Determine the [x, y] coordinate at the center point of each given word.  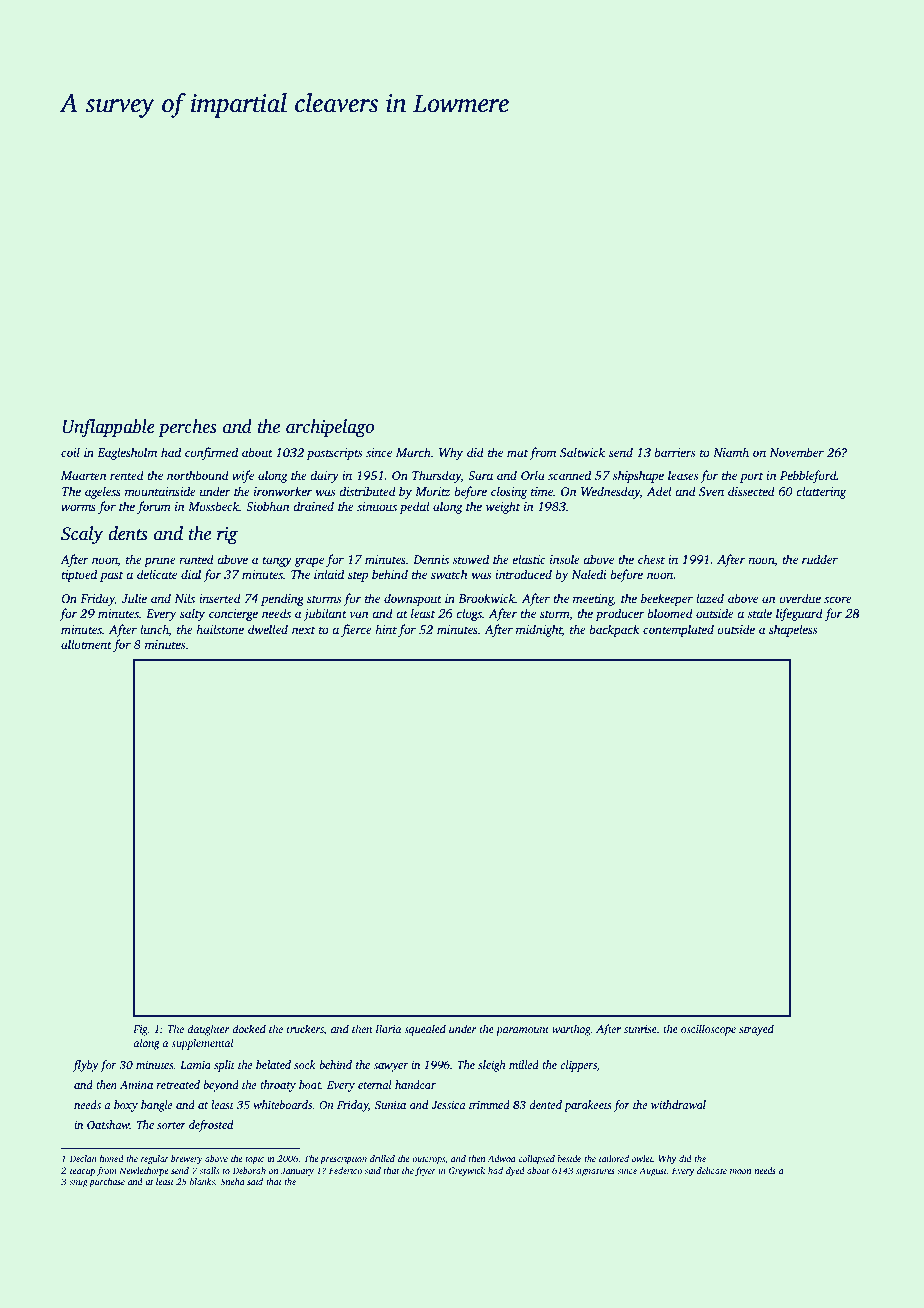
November [796, 452]
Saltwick [582, 452]
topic [255, 1159]
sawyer [390, 1067]
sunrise [640, 1029]
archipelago [330, 428]
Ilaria [388, 1028]
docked [249, 1028]
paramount [522, 1031]
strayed [756, 1030]
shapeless [793, 630]
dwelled [268, 629]
